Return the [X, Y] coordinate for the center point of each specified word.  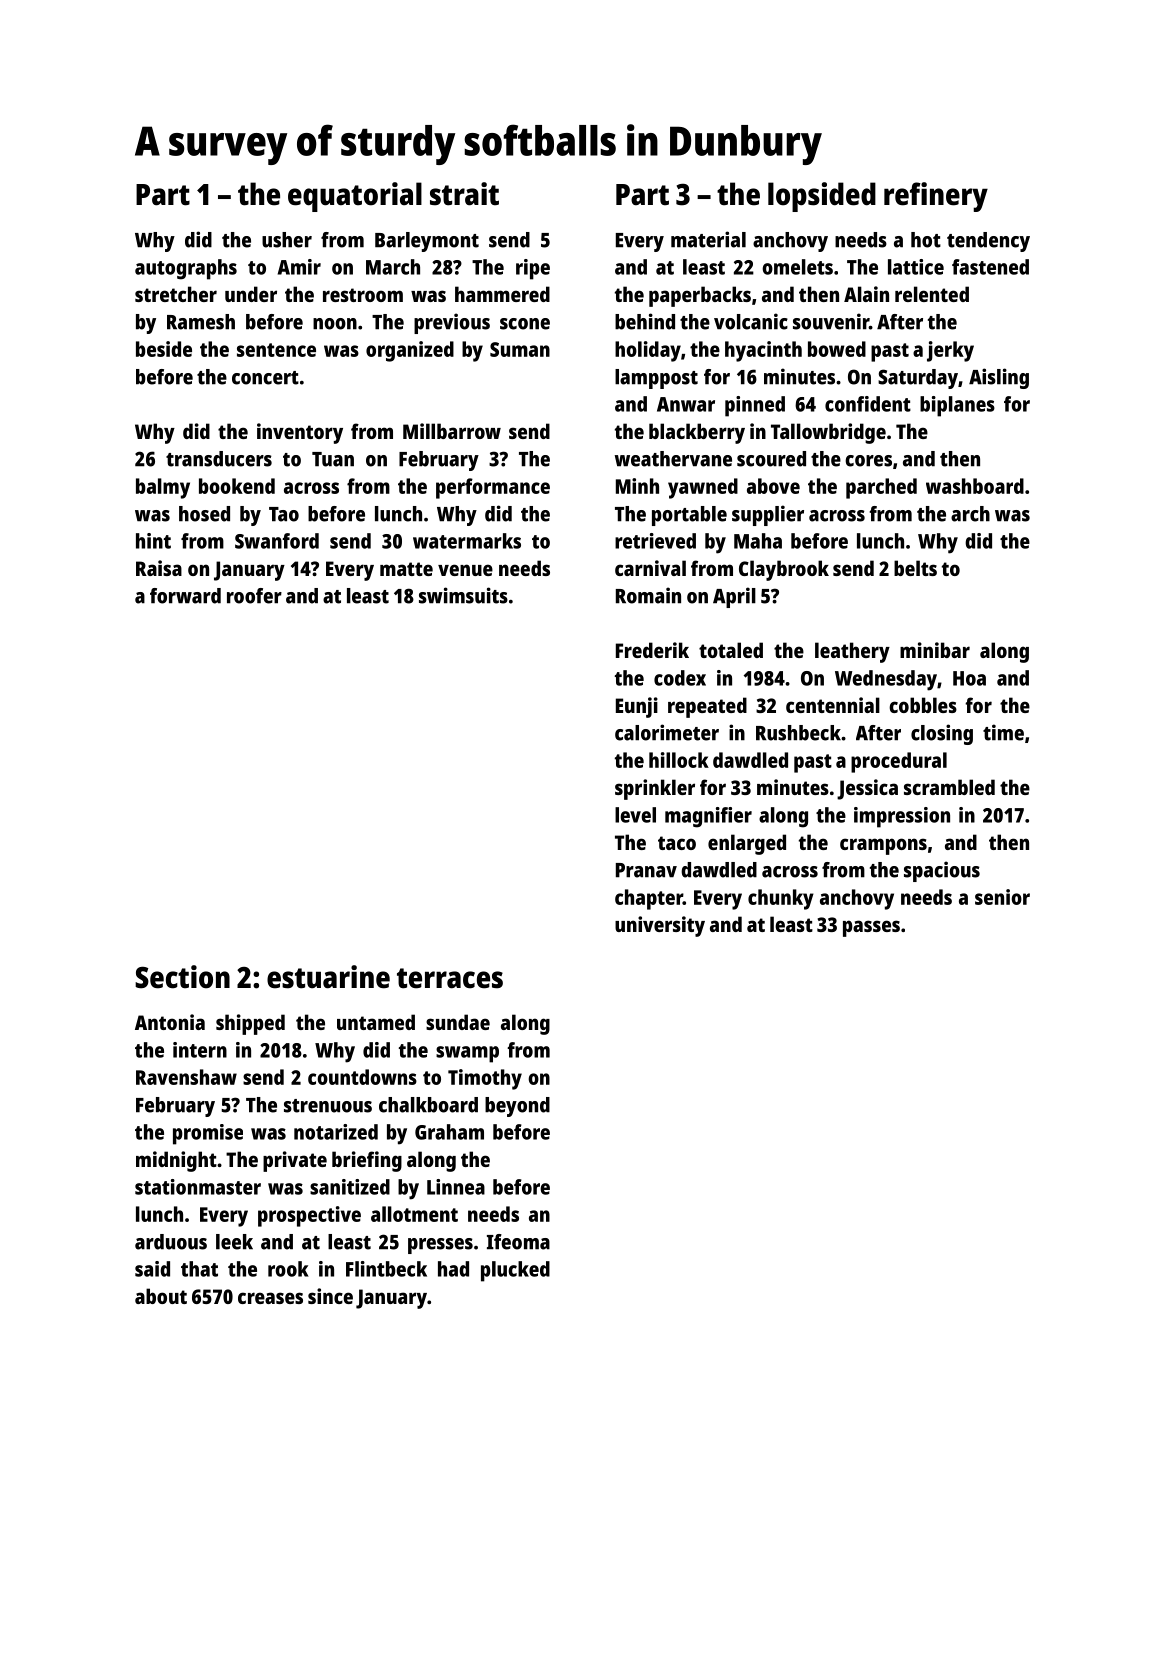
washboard [975, 486]
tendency [988, 242]
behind [645, 321]
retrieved [655, 541]
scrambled [949, 787]
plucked [515, 1271]
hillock [679, 760]
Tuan [333, 459]
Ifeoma [518, 1242]
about [161, 1296]
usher [287, 240]
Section [182, 977]
